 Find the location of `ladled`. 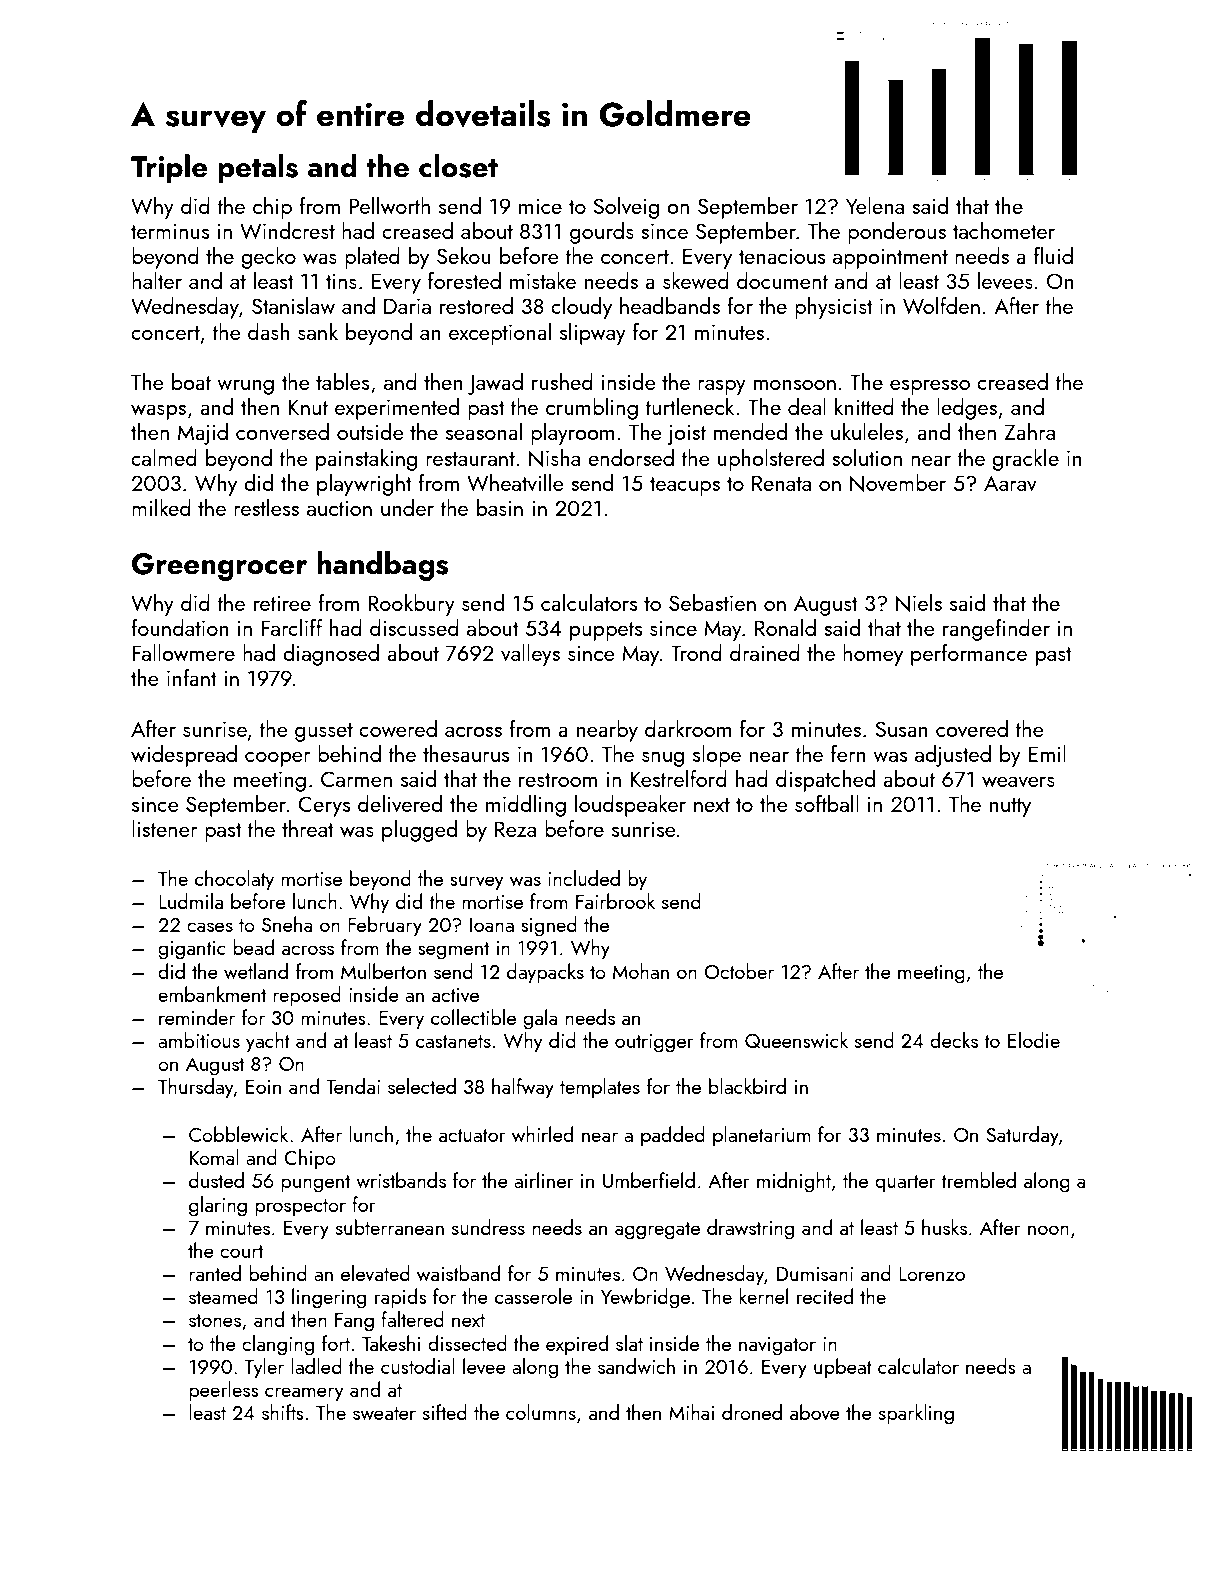

ladled is located at coordinates (317, 1366).
